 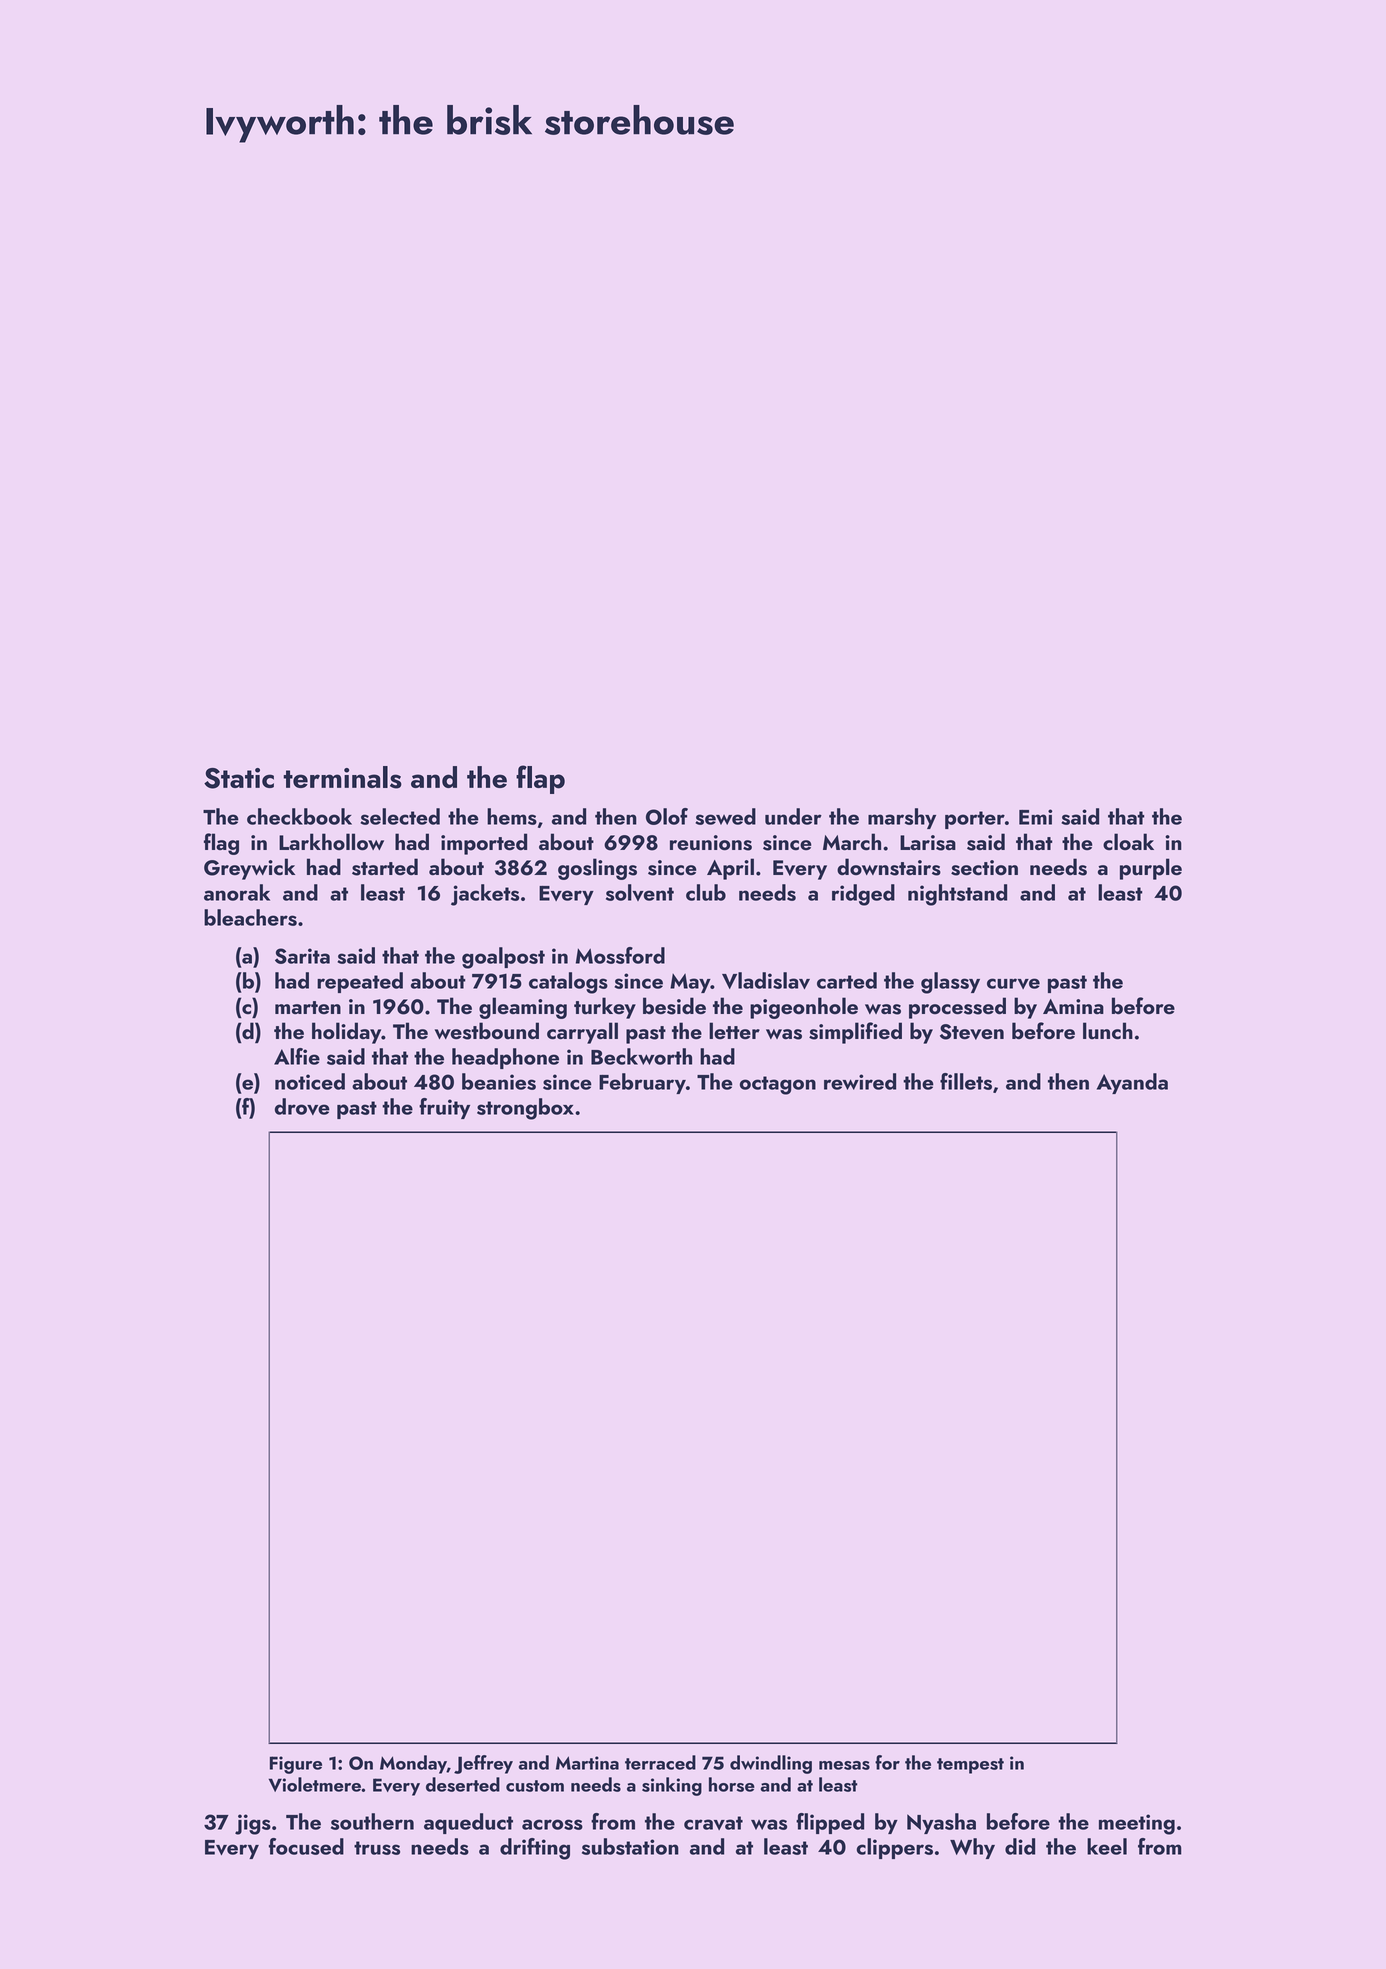 I want to click on octagon, so click(x=778, y=1085).
